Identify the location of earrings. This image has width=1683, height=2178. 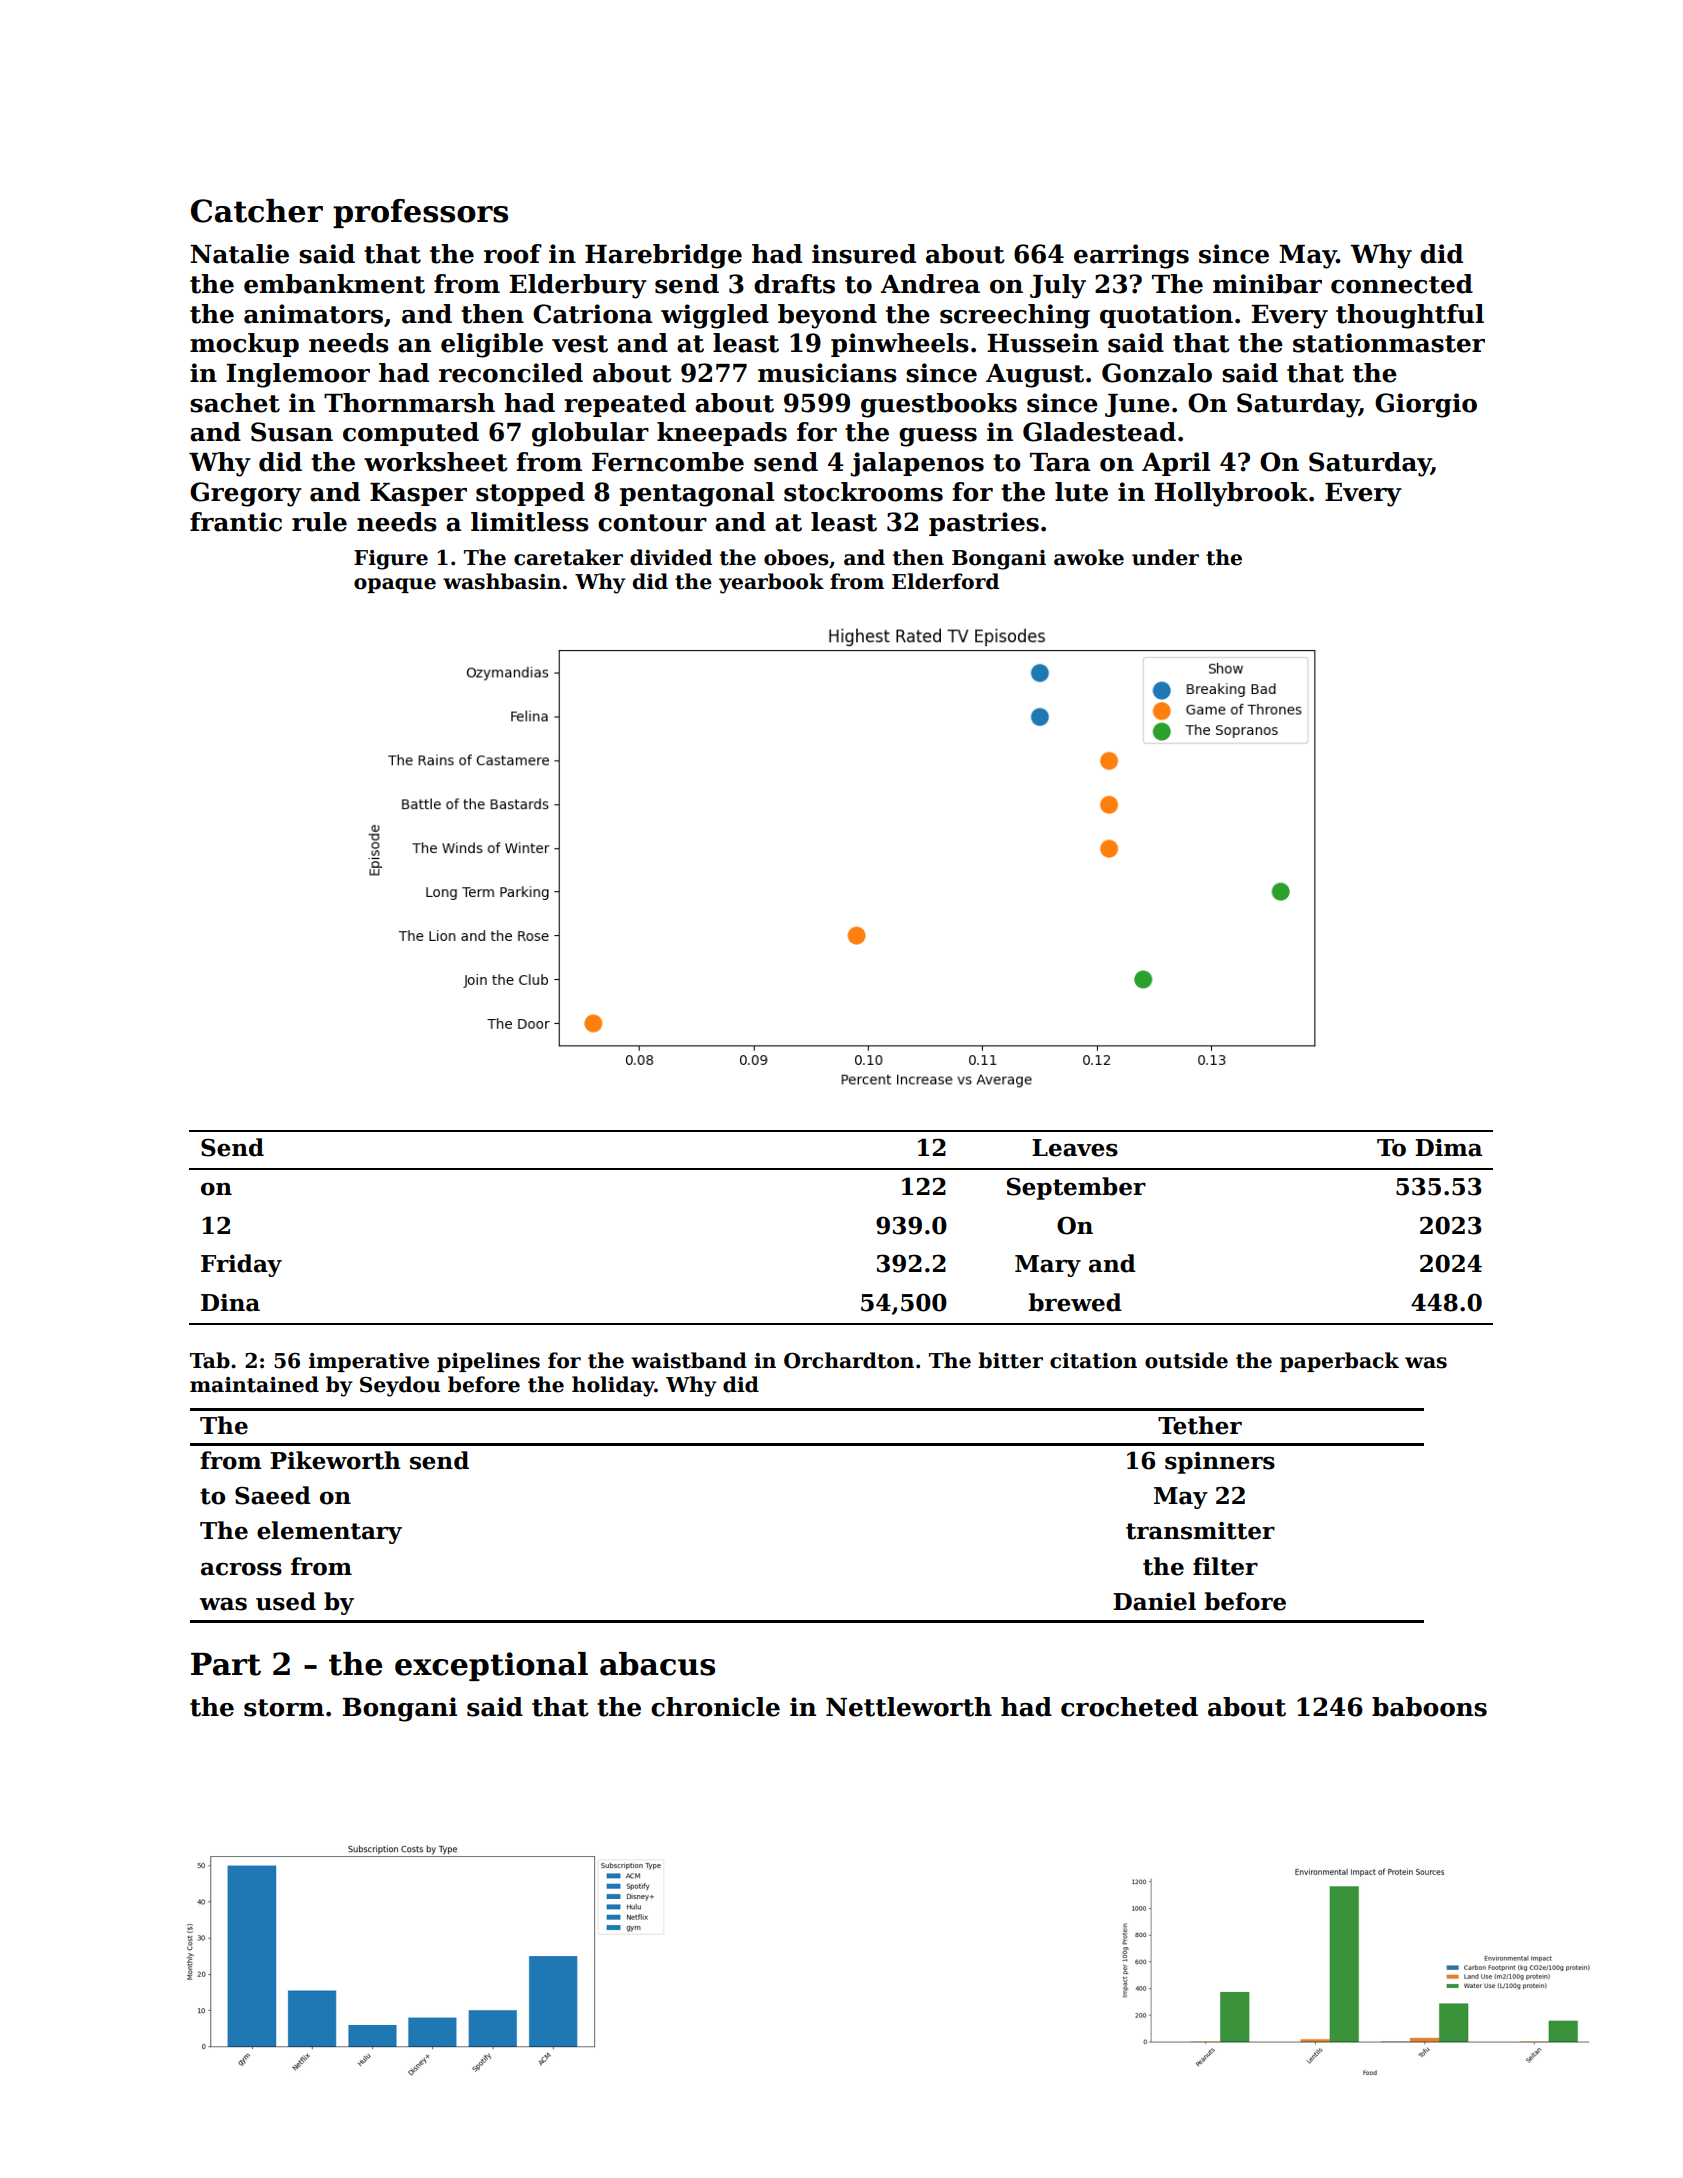
(1131, 256).
